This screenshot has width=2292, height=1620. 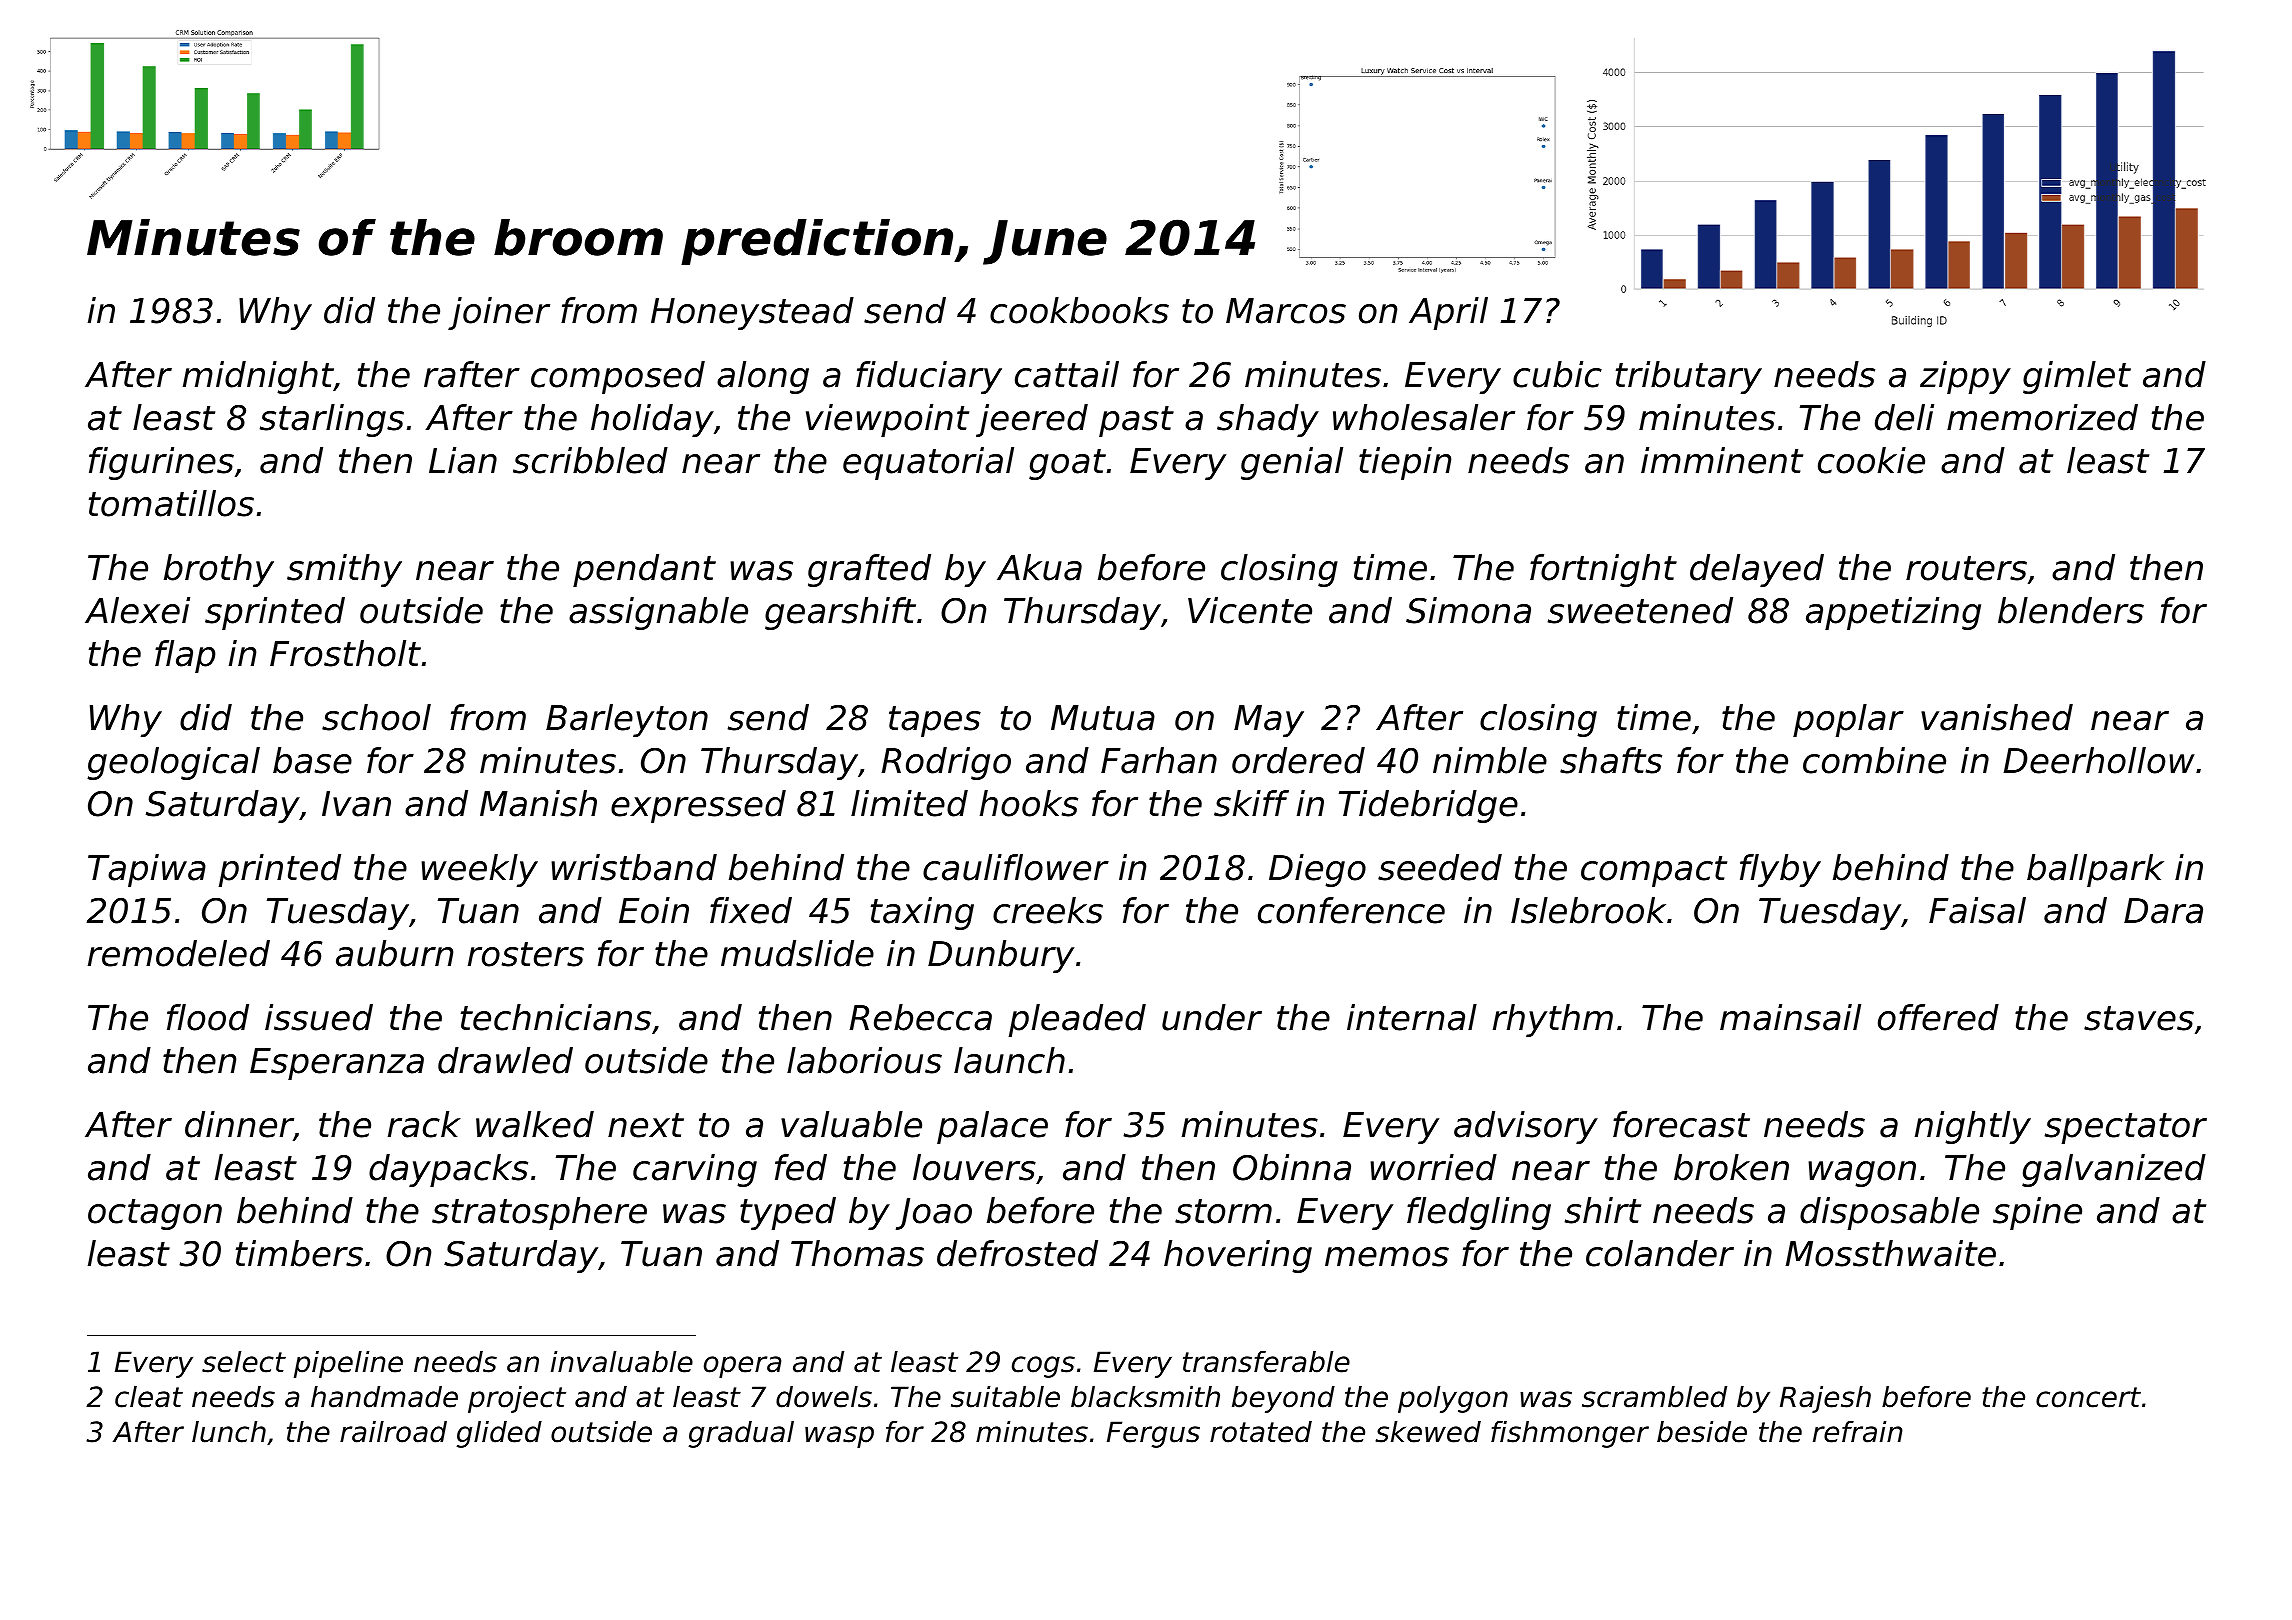 What do you see at coordinates (1079, 310) in the screenshot?
I see `cookbooks` at bounding box center [1079, 310].
